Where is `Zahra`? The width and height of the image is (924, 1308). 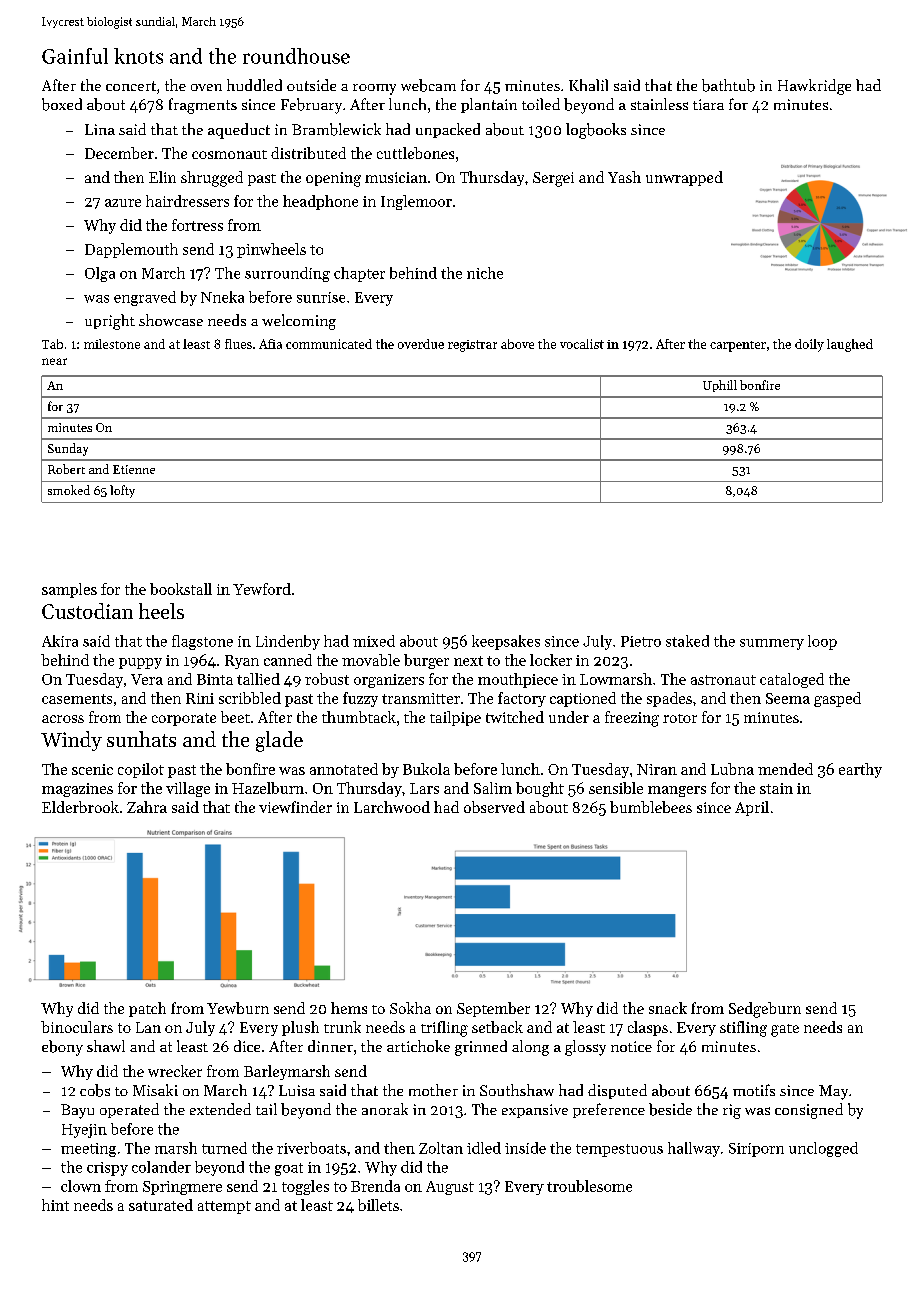
Zahra is located at coordinates (147, 807).
